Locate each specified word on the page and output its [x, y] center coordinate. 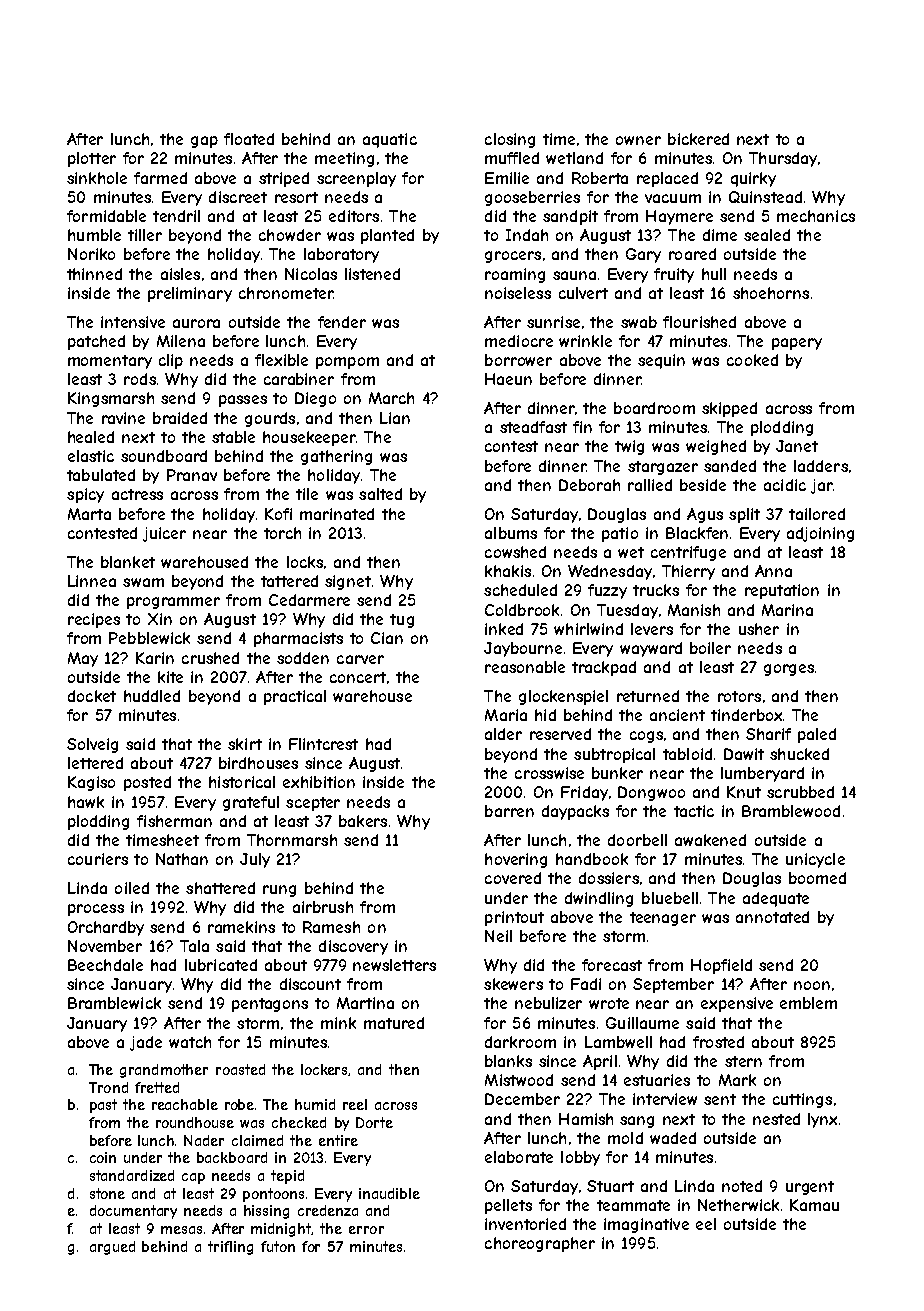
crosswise [549, 773]
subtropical [614, 755]
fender [342, 322]
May [83, 659]
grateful [251, 803]
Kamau [814, 1205]
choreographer [540, 1244]
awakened [710, 840]
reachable [185, 1104]
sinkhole [97, 178]
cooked [752, 360]
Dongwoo [651, 793]
